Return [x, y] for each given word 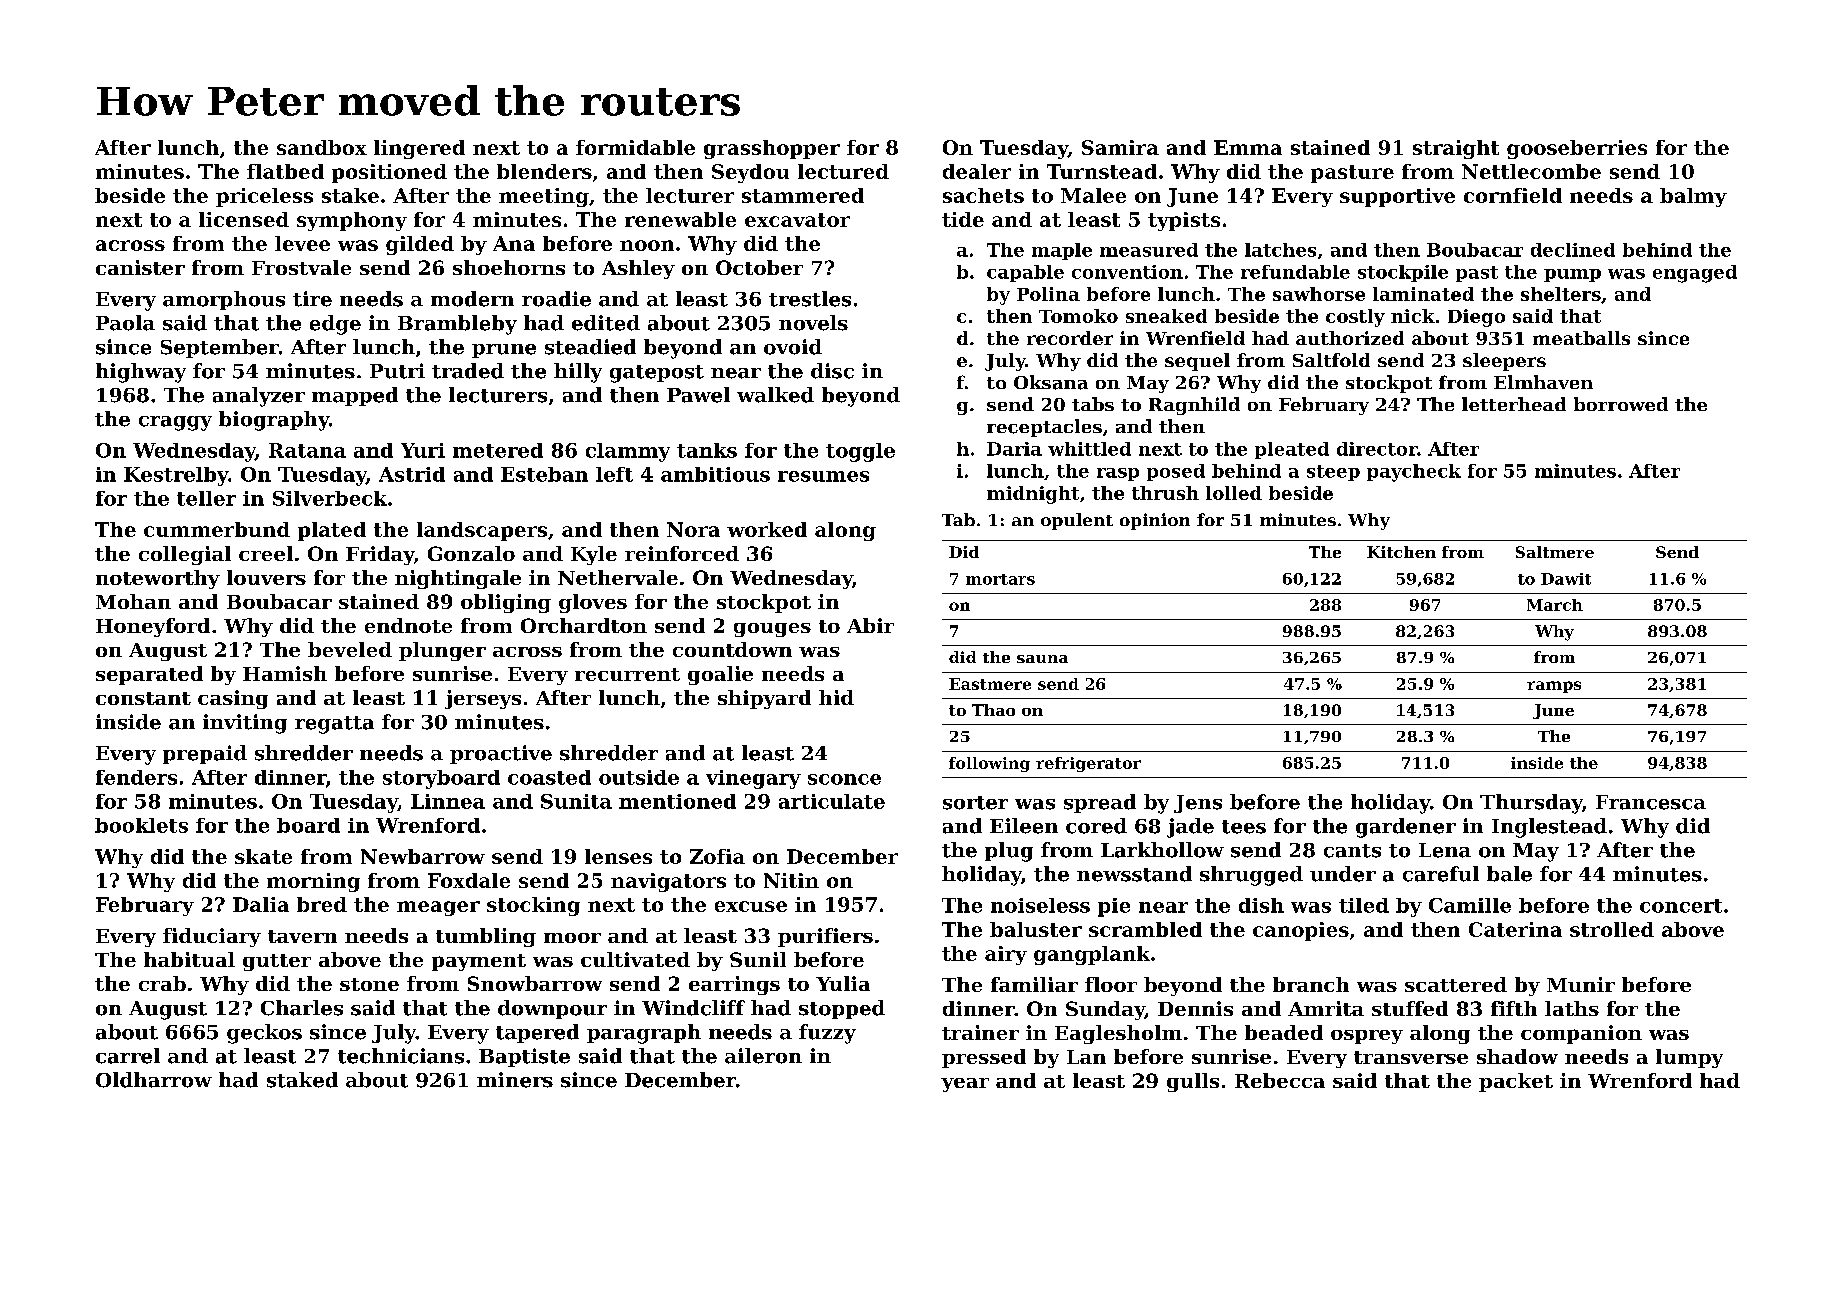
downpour [552, 1009]
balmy [1693, 197]
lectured [843, 171]
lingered [419, 149]
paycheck [1414, 473]
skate [263, 856]
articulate [832, 801]
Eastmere [990, 684]
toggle [860, 452]
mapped [355, 396]
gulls [1193, 1082]
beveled [350, 649]
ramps [1554, 687]
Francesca [1651, 802]
